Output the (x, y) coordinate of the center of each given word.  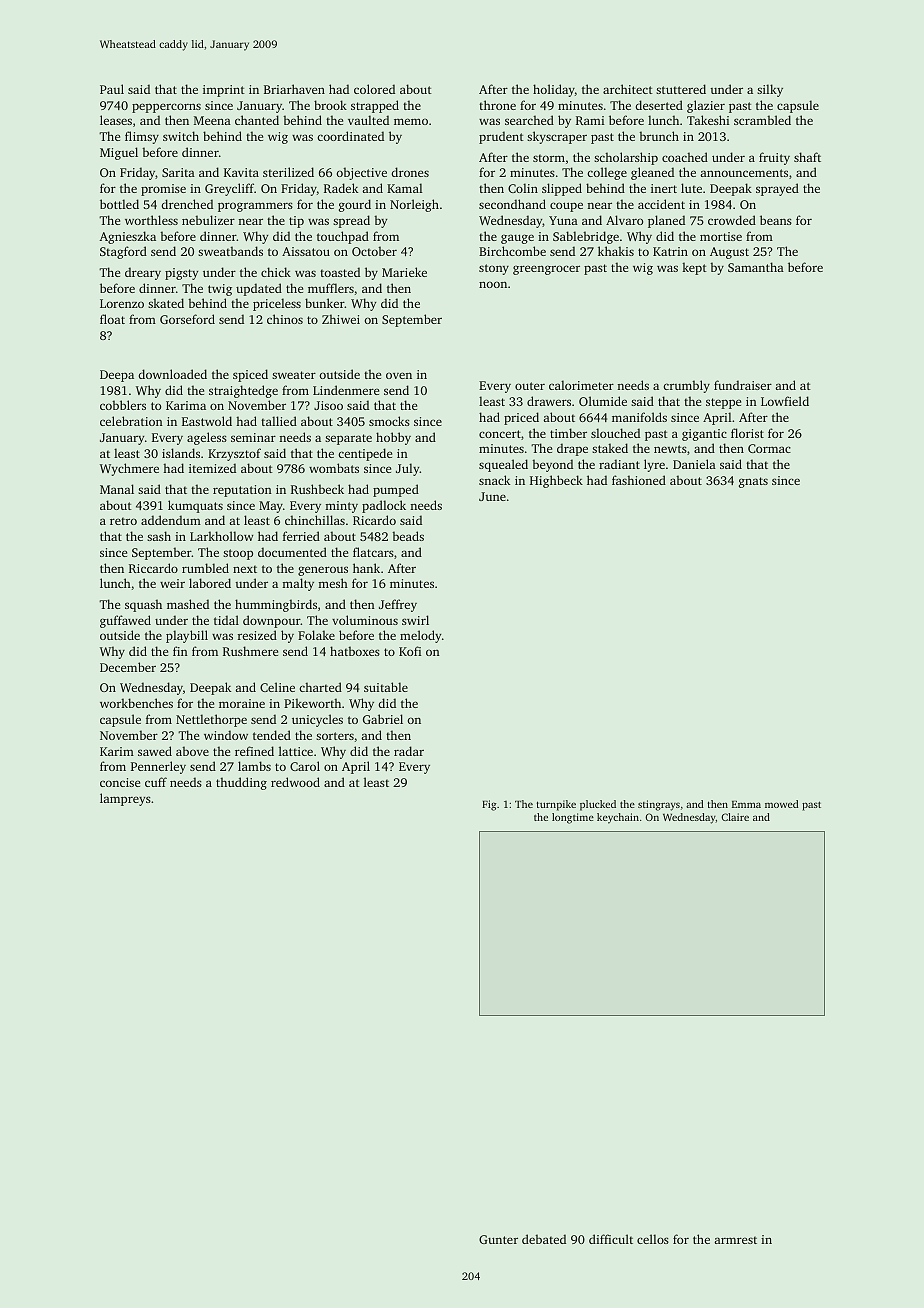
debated (544, 1239)
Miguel (119, 153)
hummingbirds (276, 605)
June (492, 496)
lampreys (125, 799)
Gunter (498, 1239)
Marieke (404, 272)
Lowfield (785, 401)
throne (497, 105)
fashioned (639, 480)
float (112, 319)
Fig (489, 805)
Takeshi (708, 120)
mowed (781, 804)
